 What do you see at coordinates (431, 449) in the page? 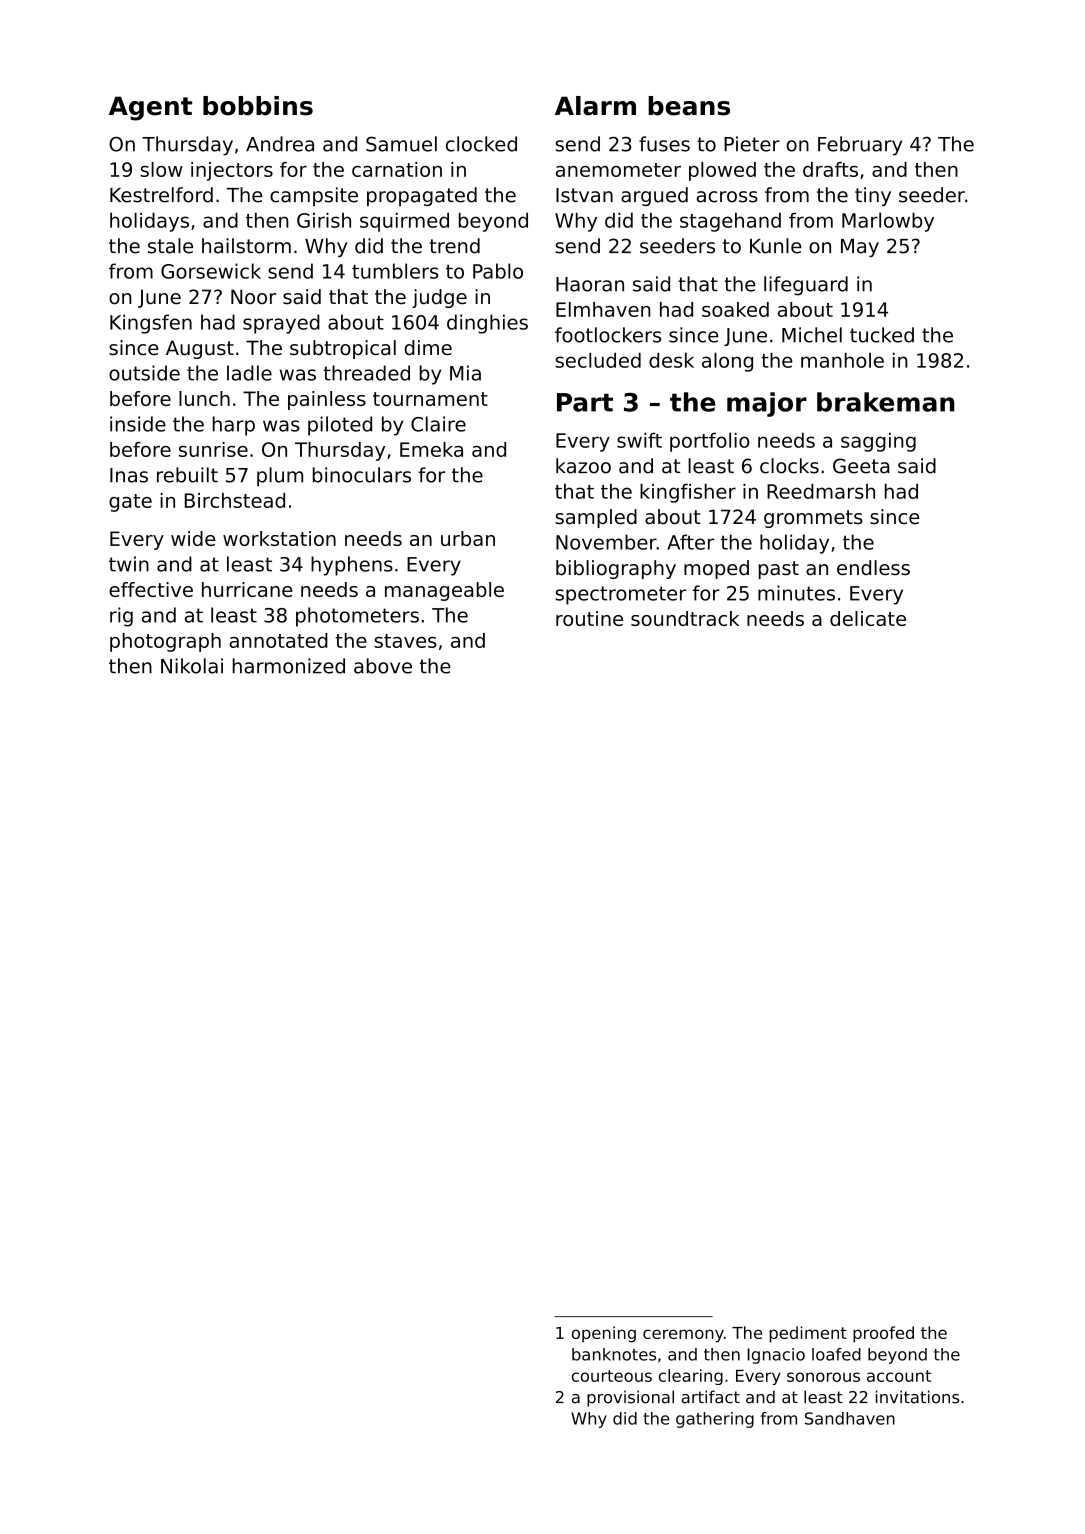
I see `Emeka` at bounding box center [431, 449].
